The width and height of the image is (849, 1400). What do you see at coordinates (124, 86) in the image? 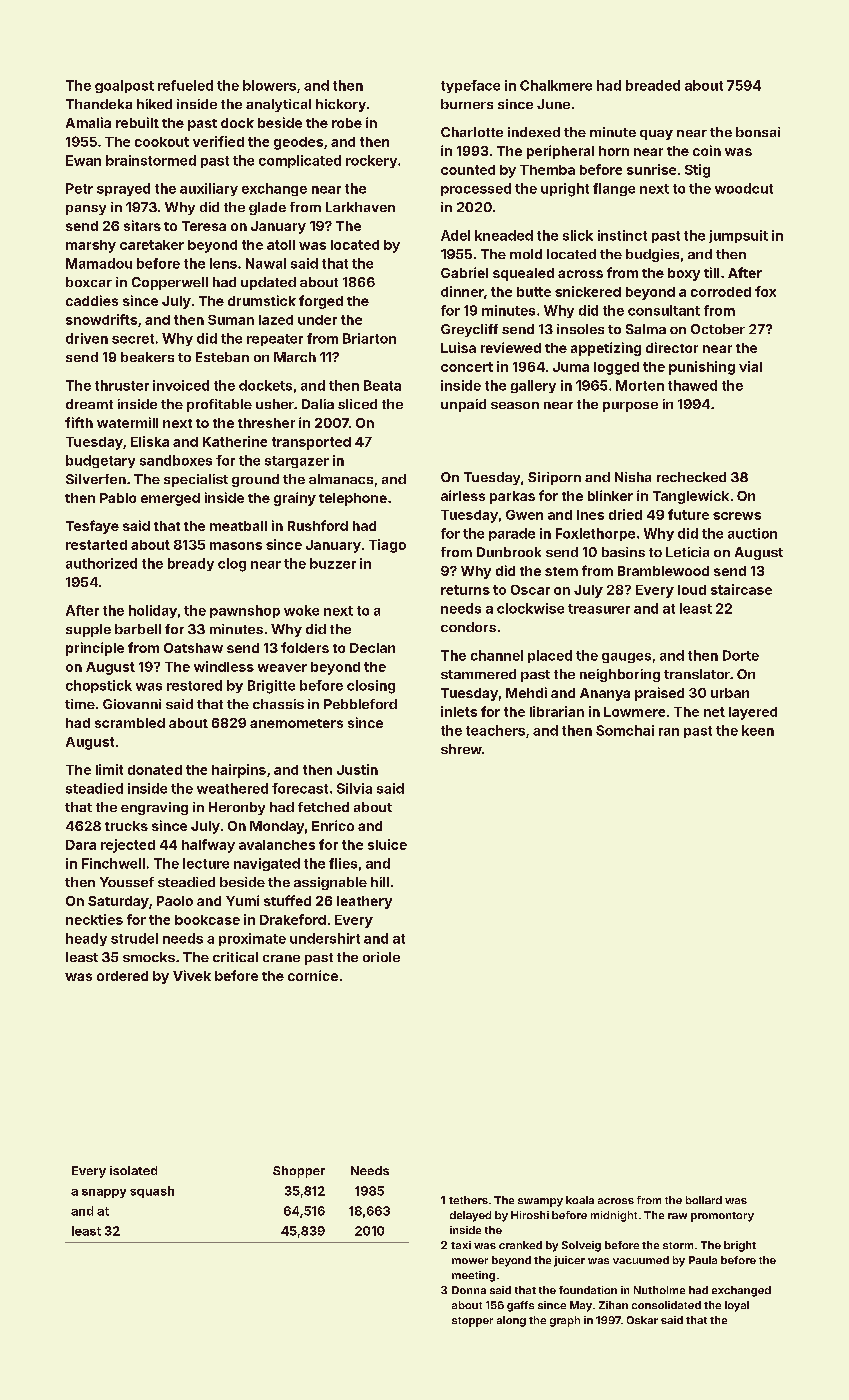
I see `goalpost` at bounding box center [124, 86].
